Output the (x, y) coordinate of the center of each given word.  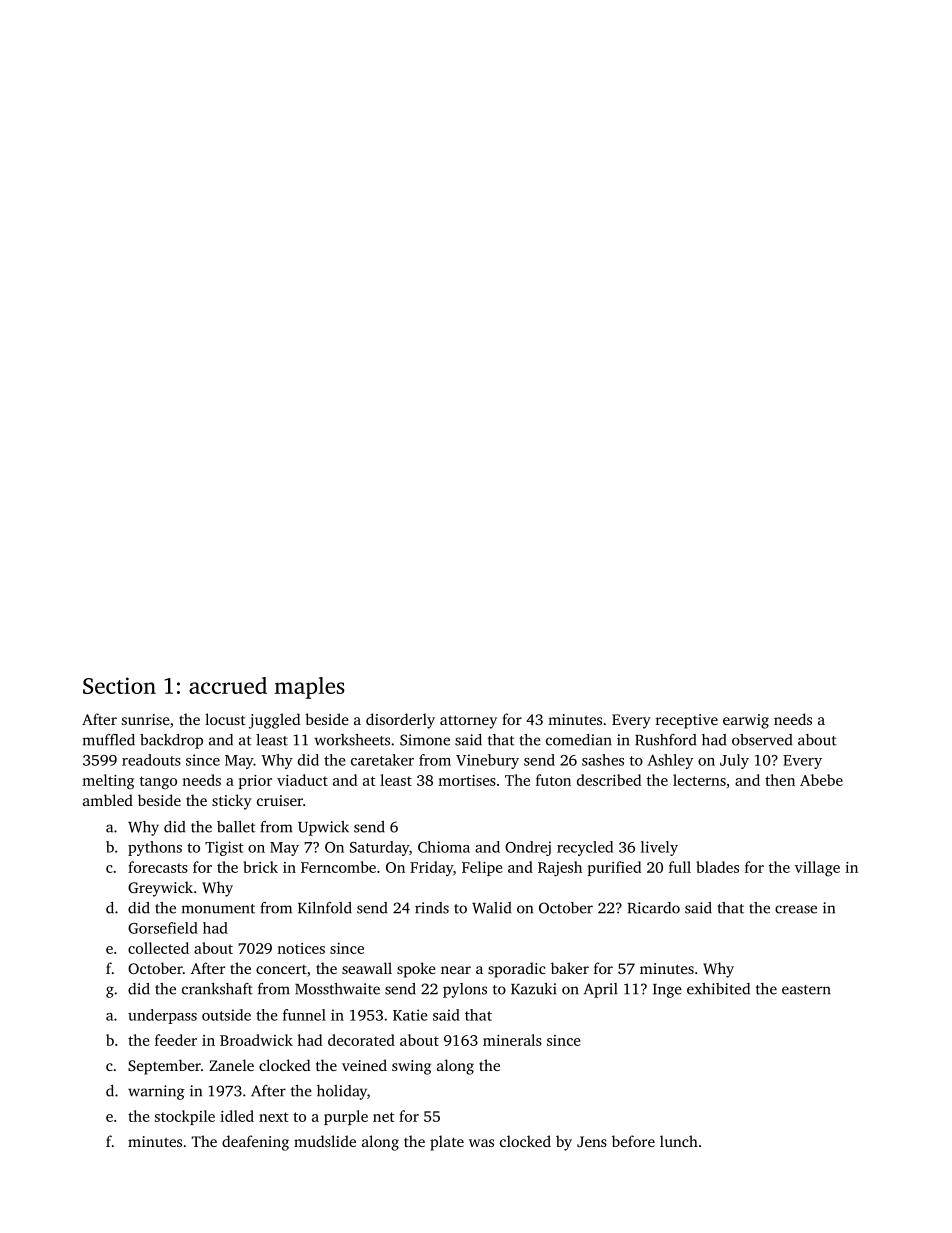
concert (281, 969)
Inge (667, 991)
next (273, 1117)
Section (119, 685)
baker (570, 968)
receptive (687, 721)
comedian (579, 740)
